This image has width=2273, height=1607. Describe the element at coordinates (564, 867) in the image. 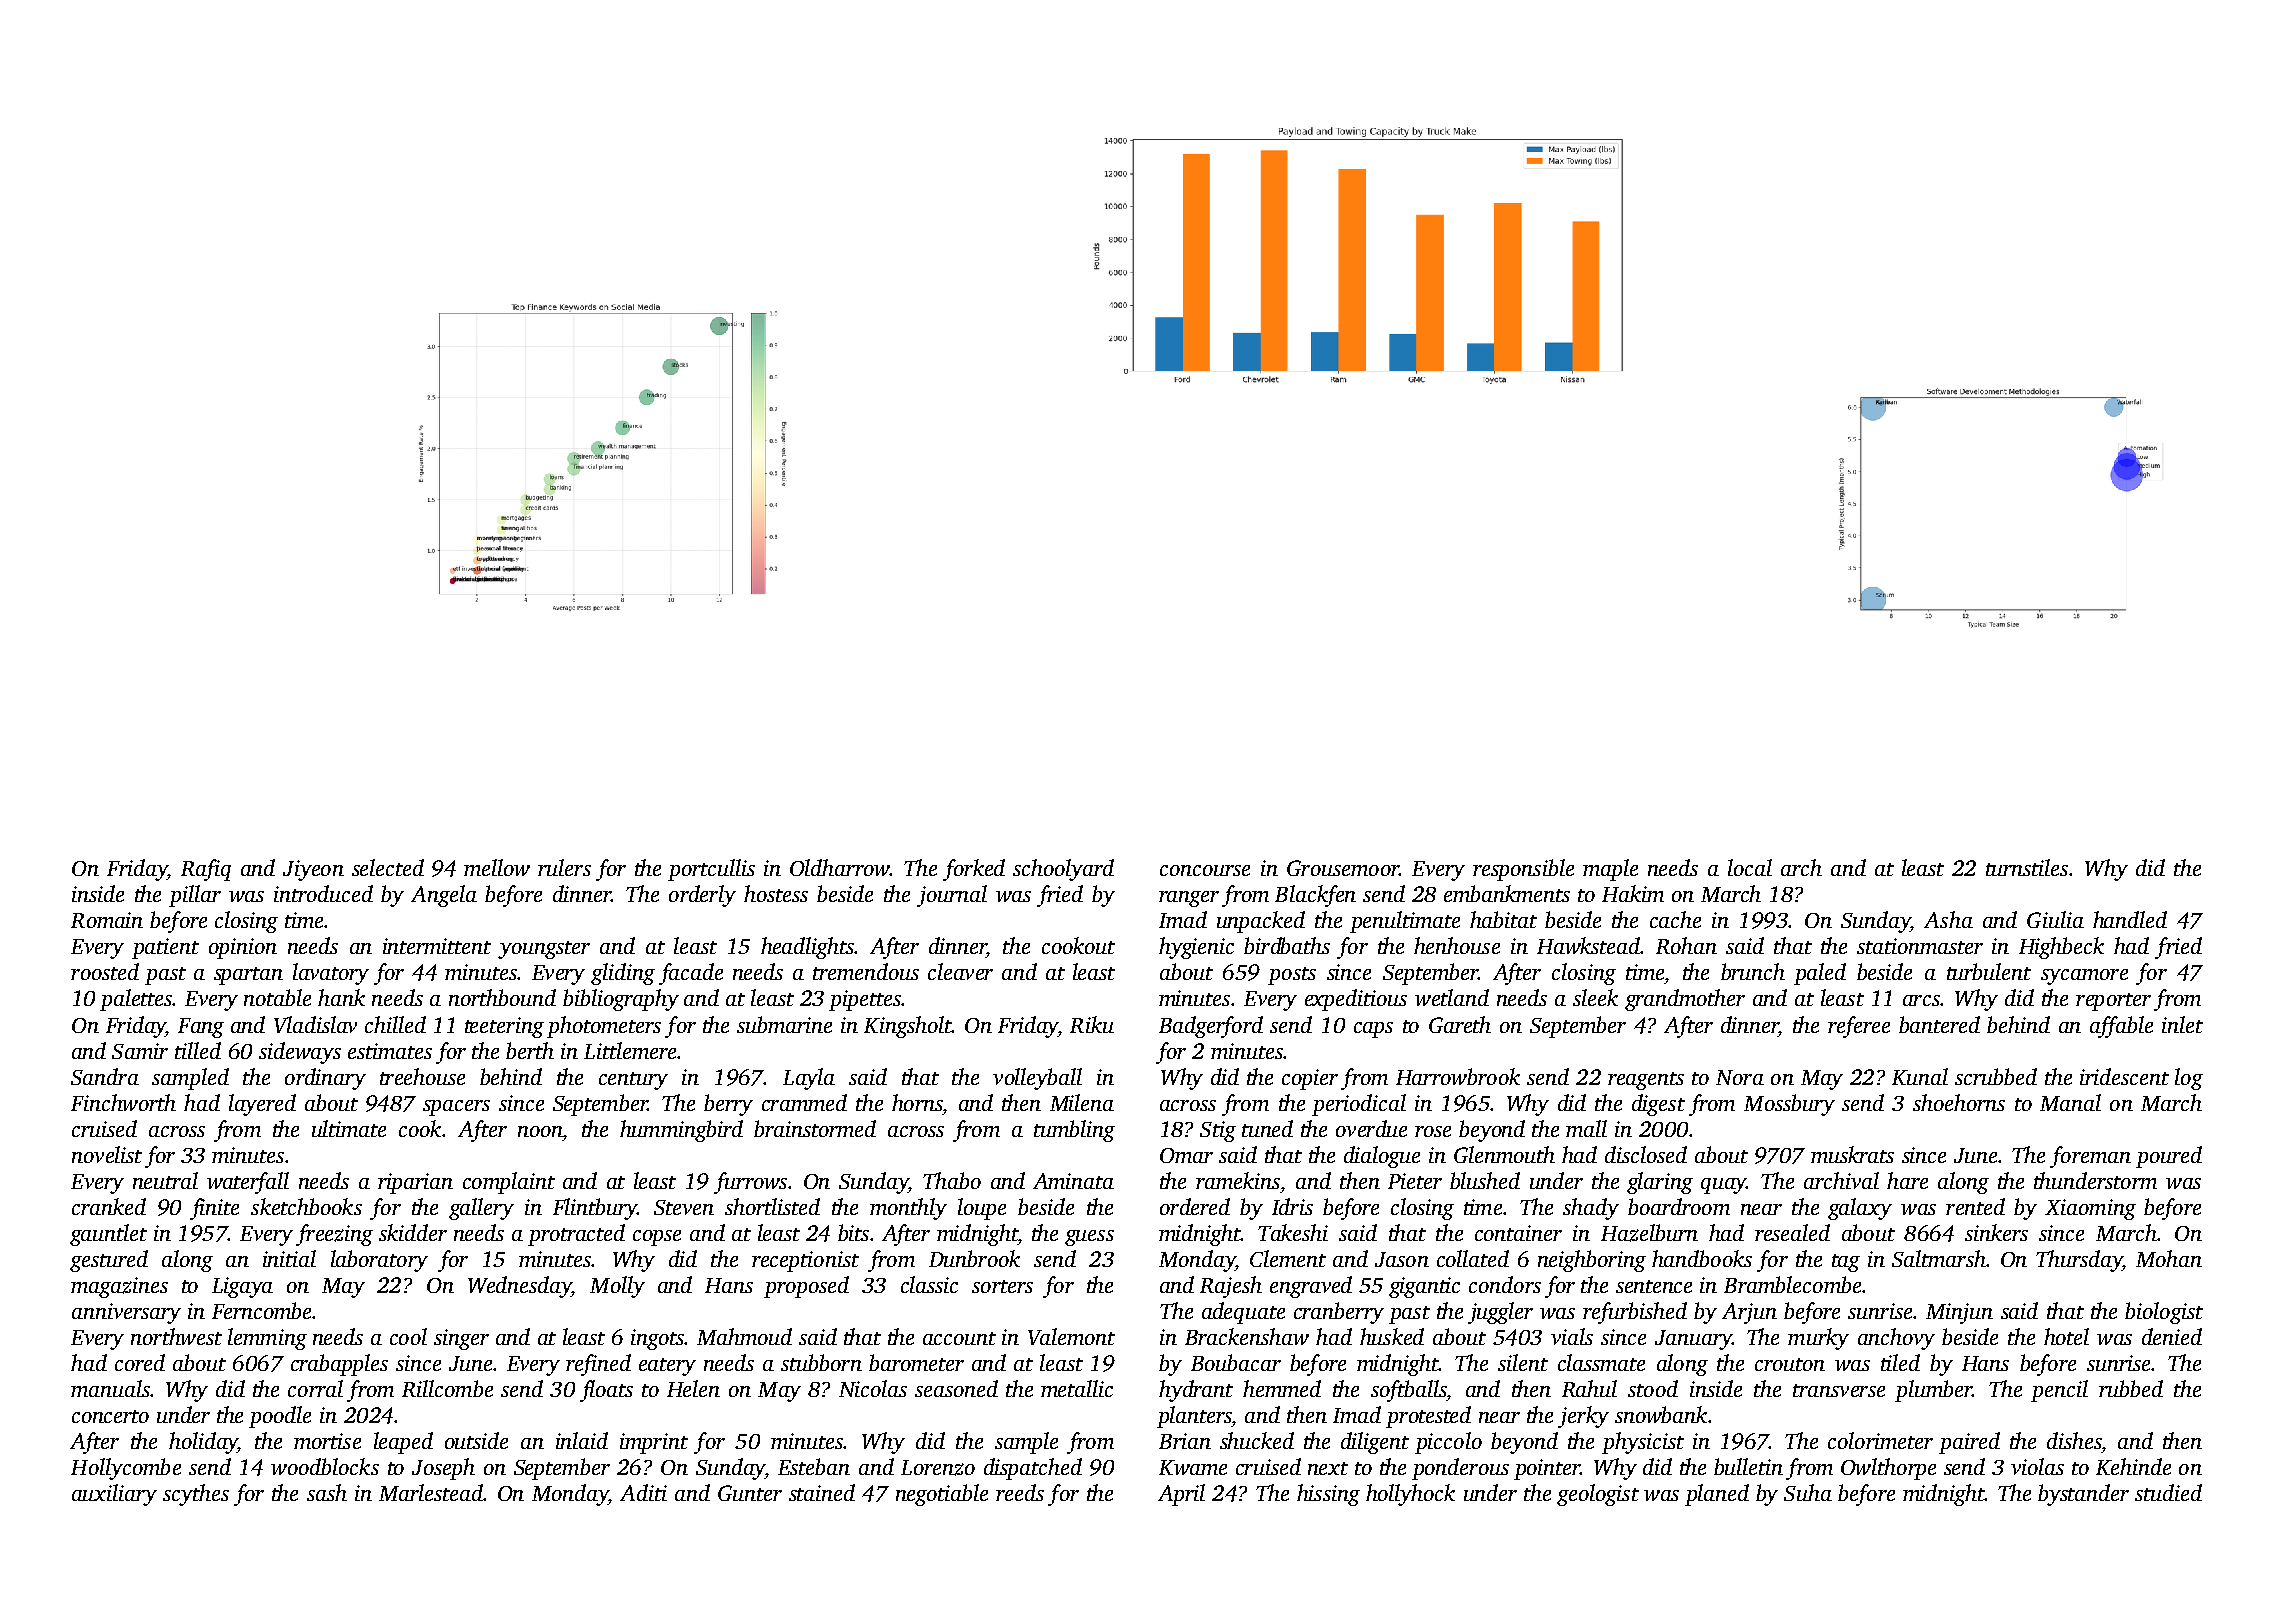

I see `rulers` at that location.
